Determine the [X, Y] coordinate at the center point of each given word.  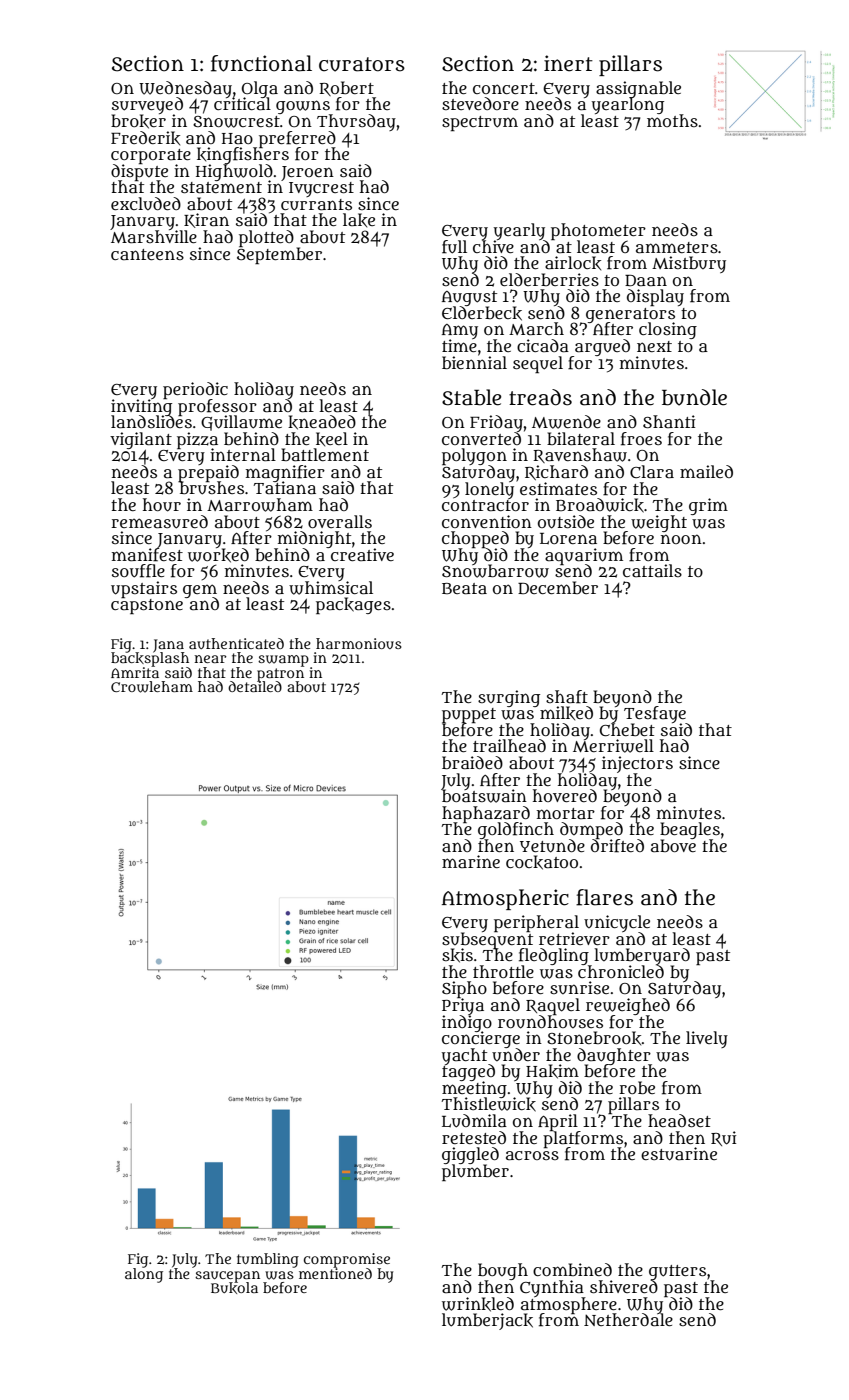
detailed [255, 686]
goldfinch [516, 830]
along [144, 1275]
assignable [638, 89]
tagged [468, 1073]
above [673, 845]
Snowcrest [236, 122]
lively [707, 1039]
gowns [304, 107]
